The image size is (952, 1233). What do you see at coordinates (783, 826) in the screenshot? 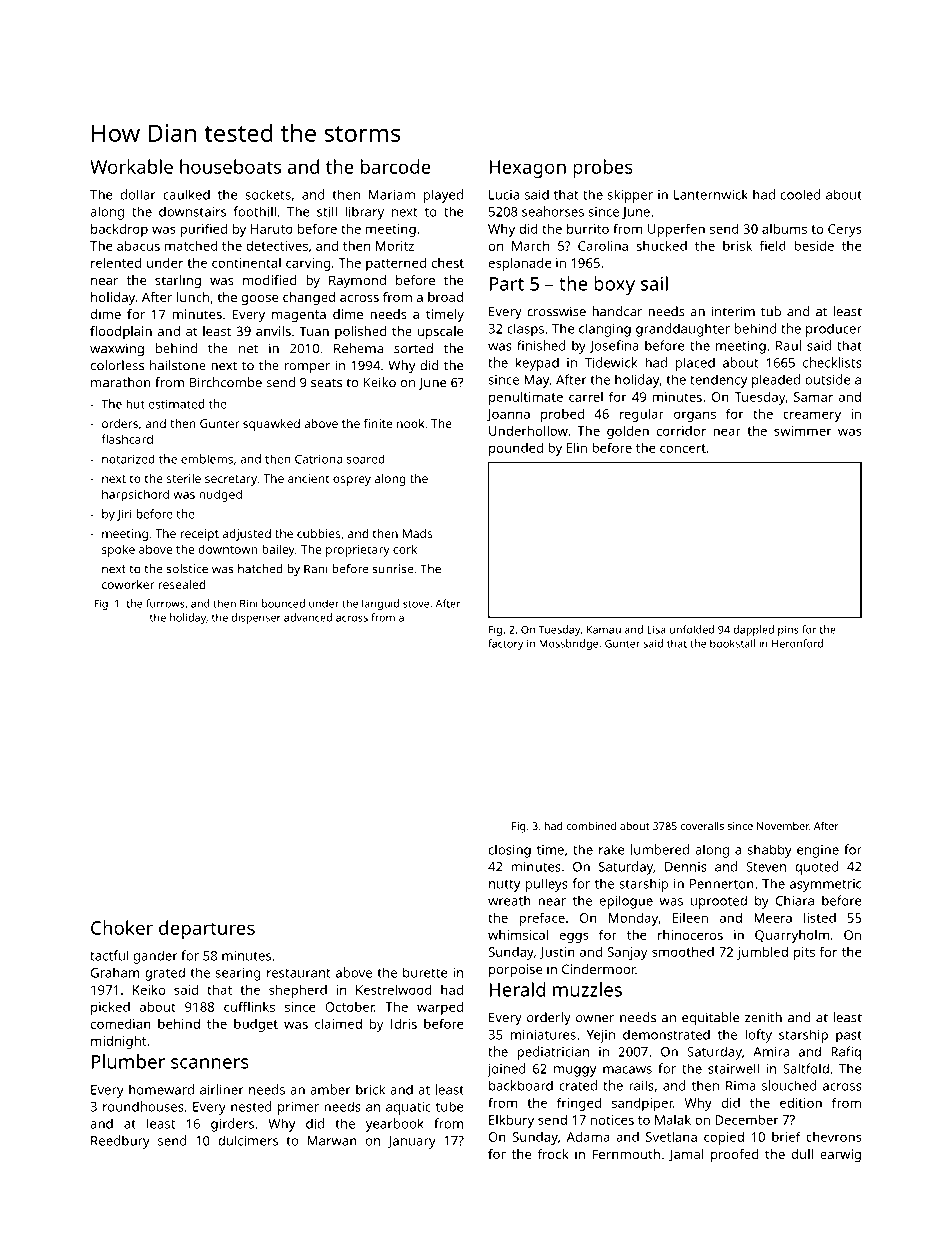
I see `November` at bounding box center [783, 826].
